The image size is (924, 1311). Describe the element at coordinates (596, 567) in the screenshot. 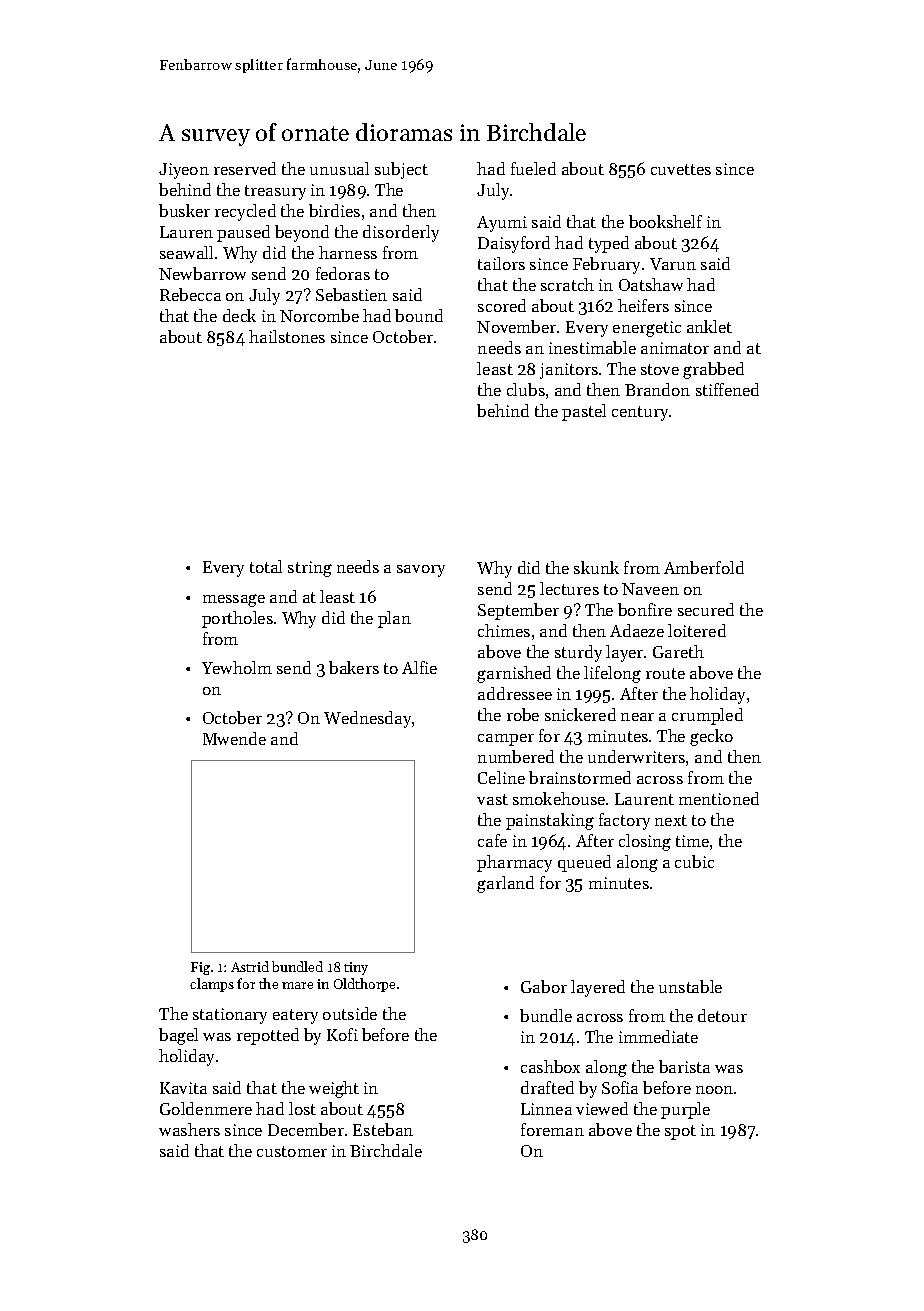

I see `skunk` at that location.
